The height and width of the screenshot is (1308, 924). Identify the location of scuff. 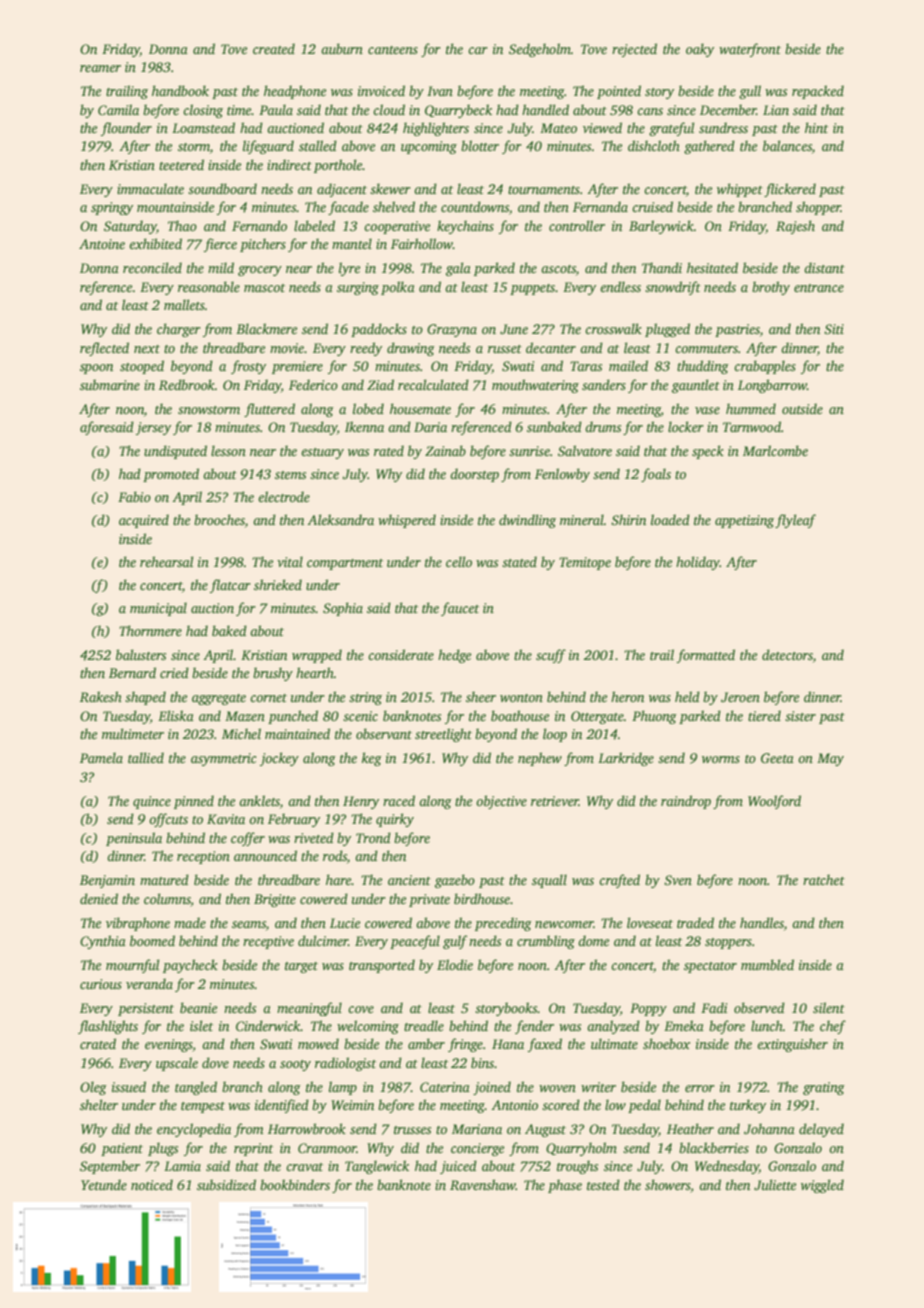
(551, 656).
